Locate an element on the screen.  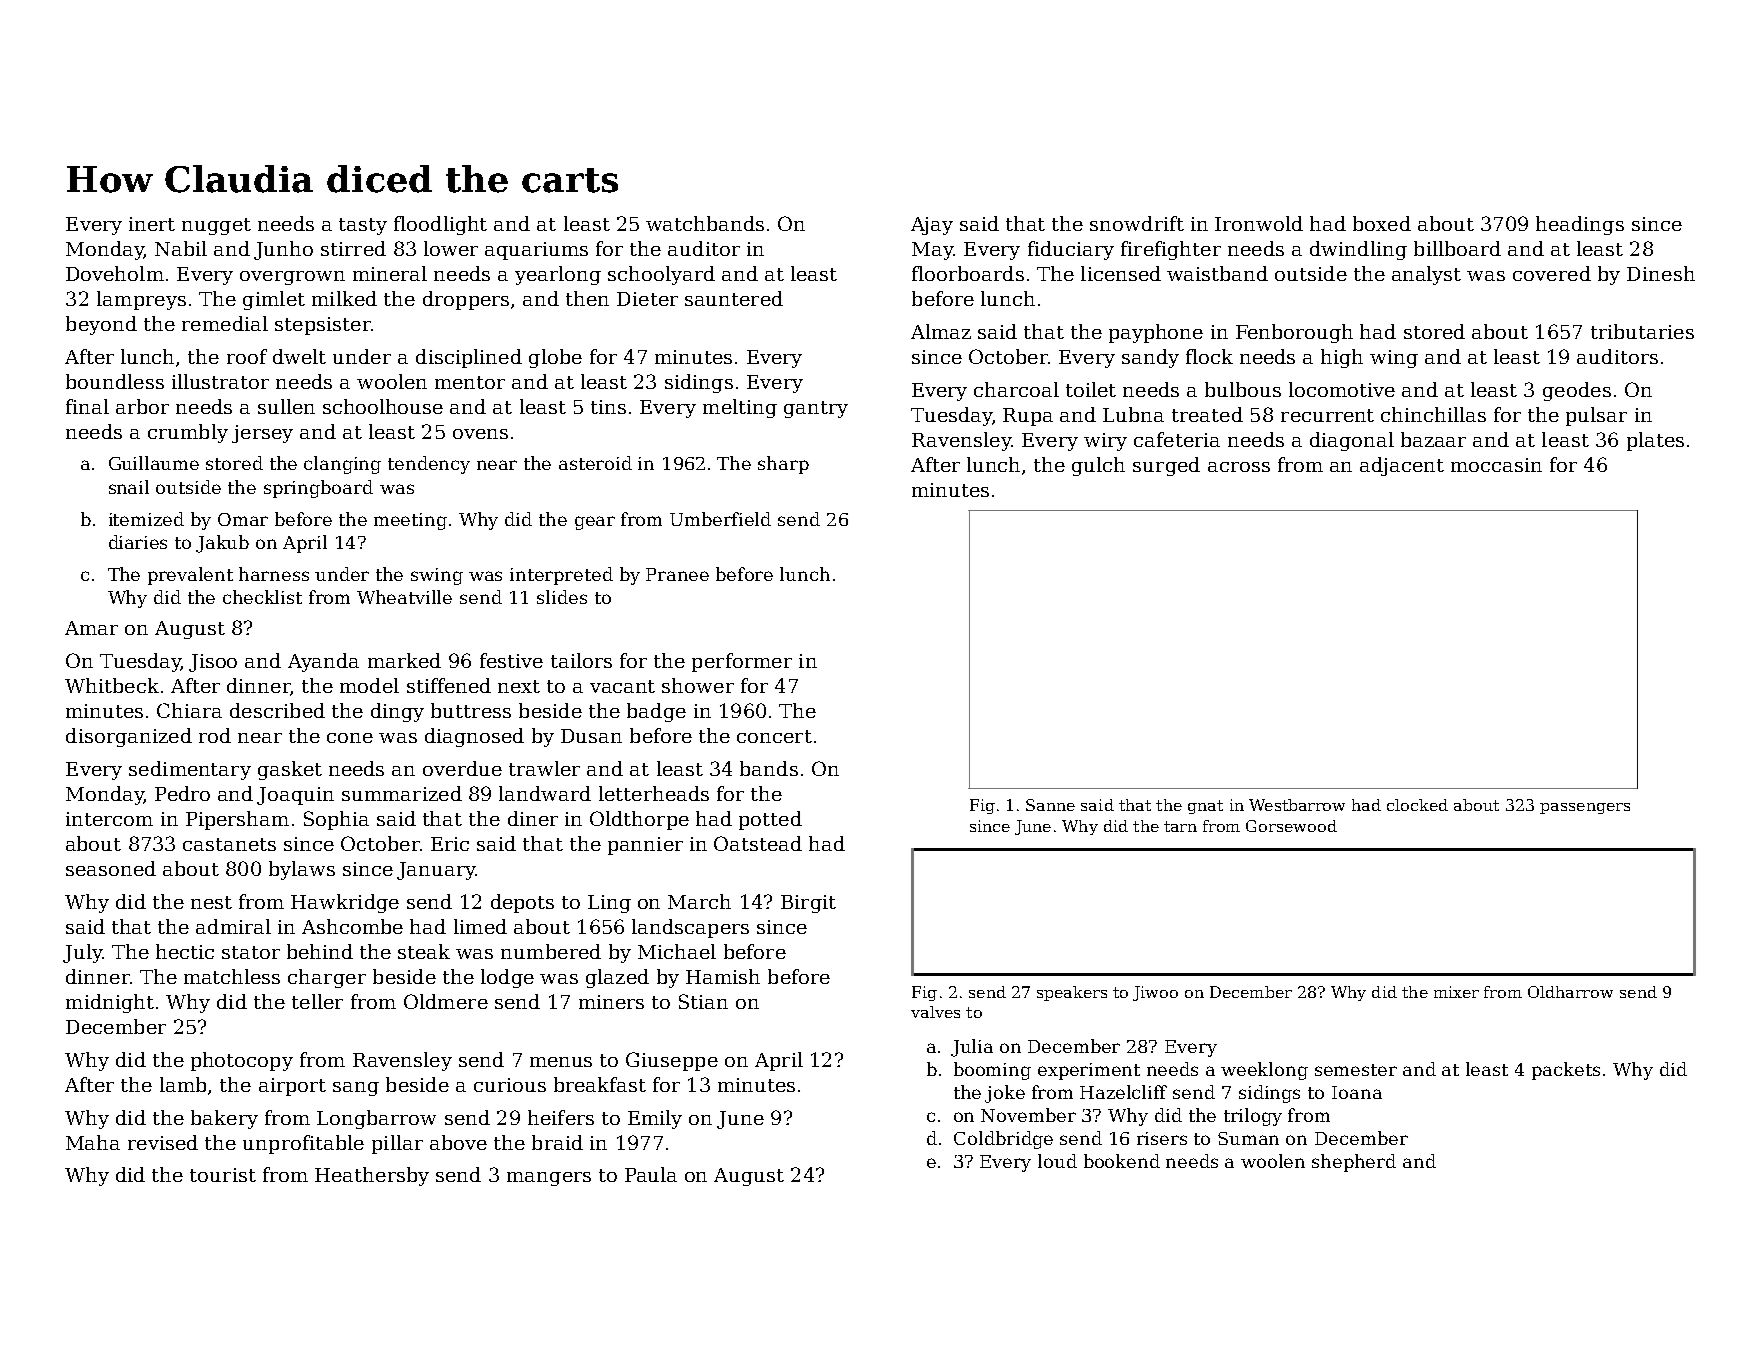
concert is located at coordinates (774, 736).
